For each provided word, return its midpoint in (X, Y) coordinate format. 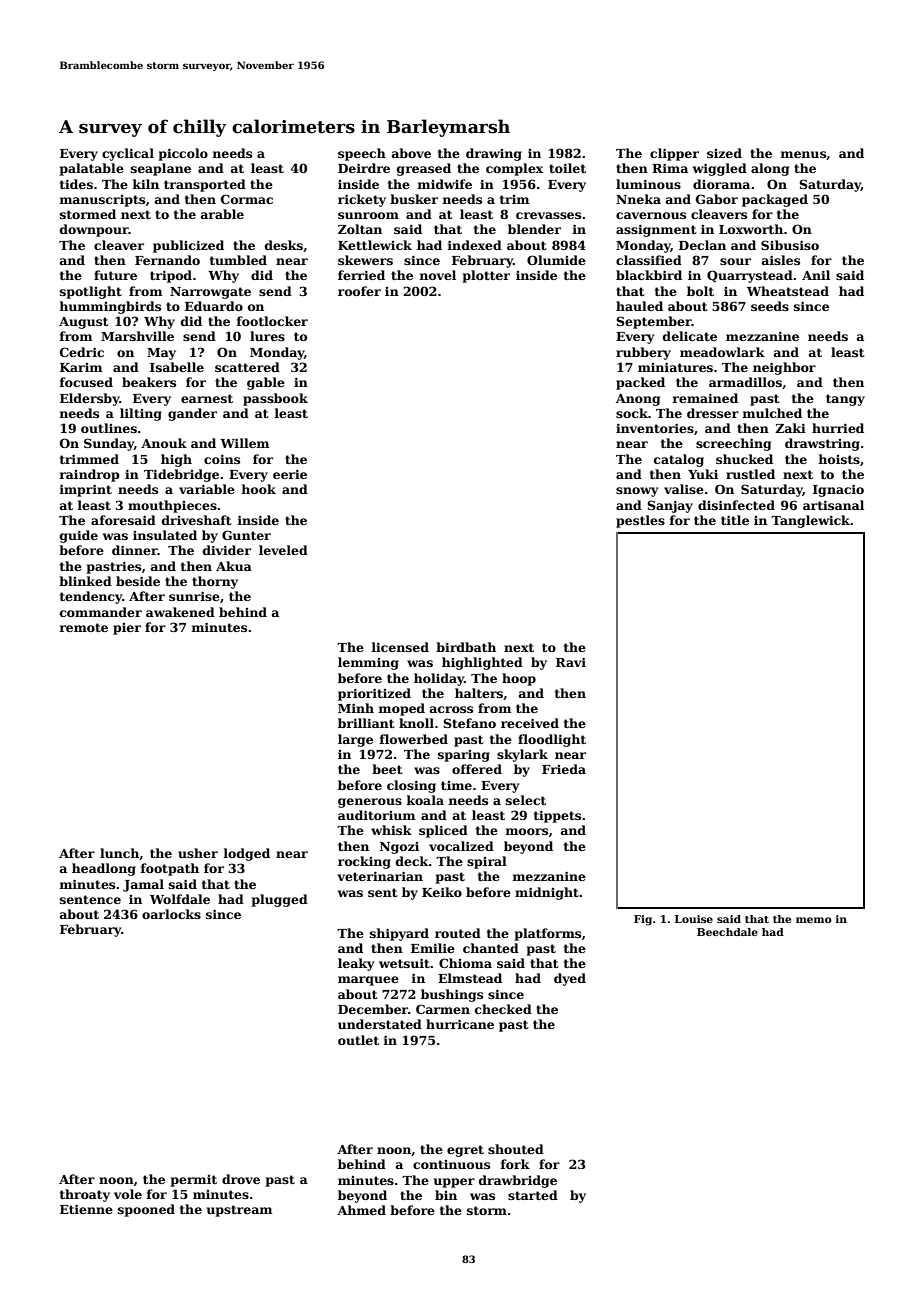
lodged (246, 854)
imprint (85, 490)
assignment (656, 230)
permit (194, 1181)
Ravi (571, 662)
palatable (92, 169)
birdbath (466, 647)
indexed (474, 245)
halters (479, 693)
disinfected (736, 505)
